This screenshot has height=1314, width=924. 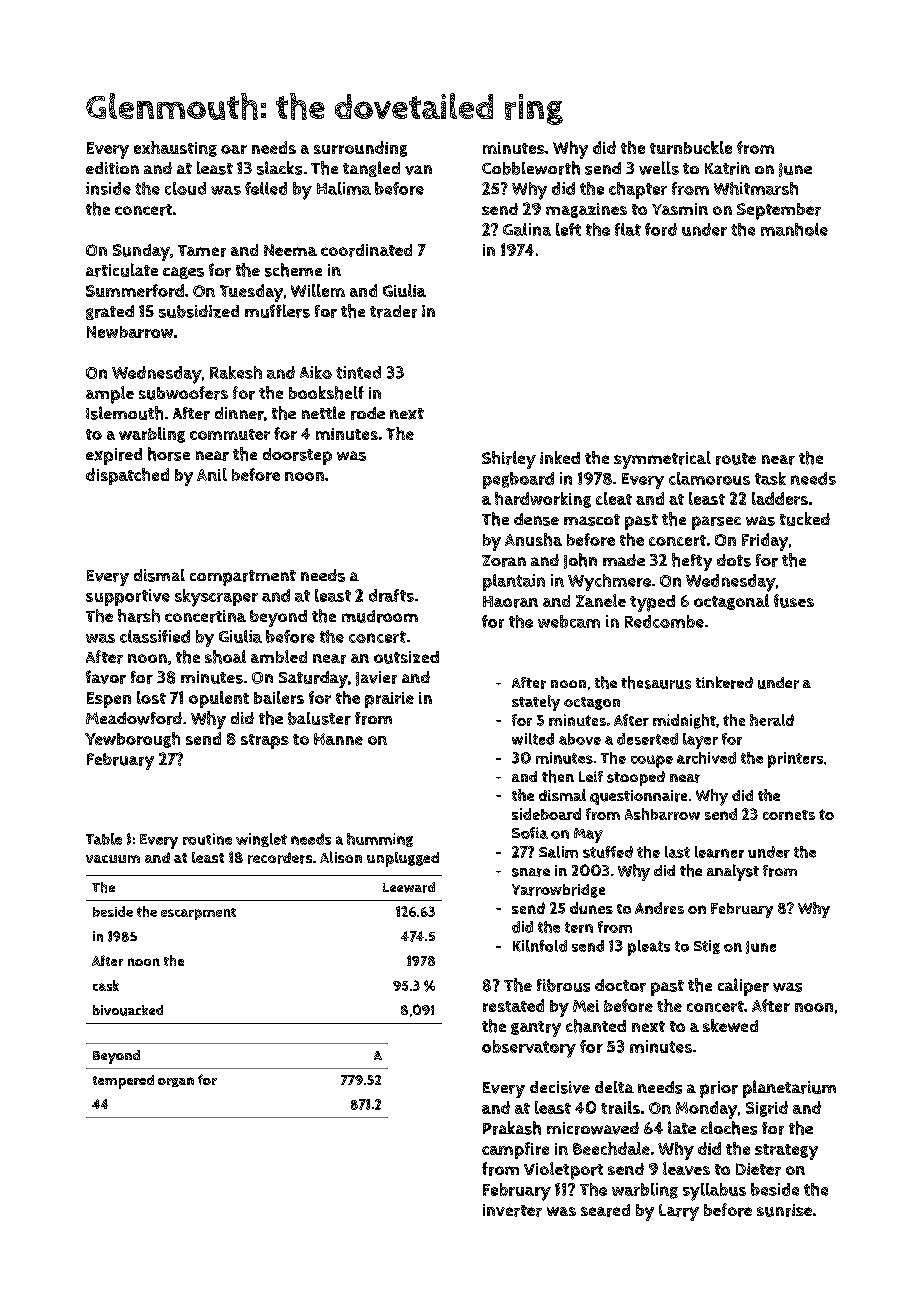 What do you see at coordinates (376, 678) in the screenshot?
I see `Javier` at bounding box center [376, 678].
